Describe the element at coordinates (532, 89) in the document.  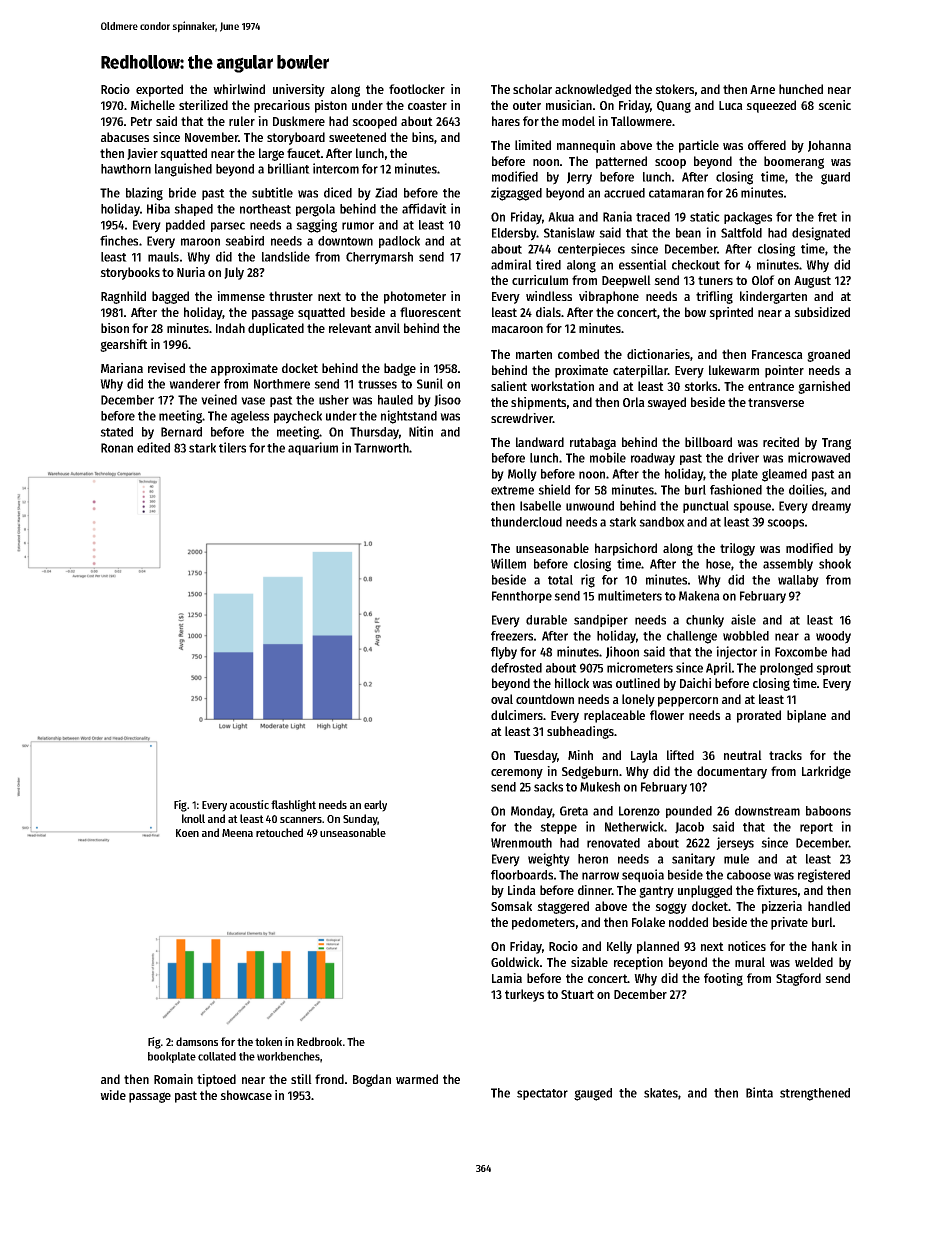
I see `scholar` at that location.
